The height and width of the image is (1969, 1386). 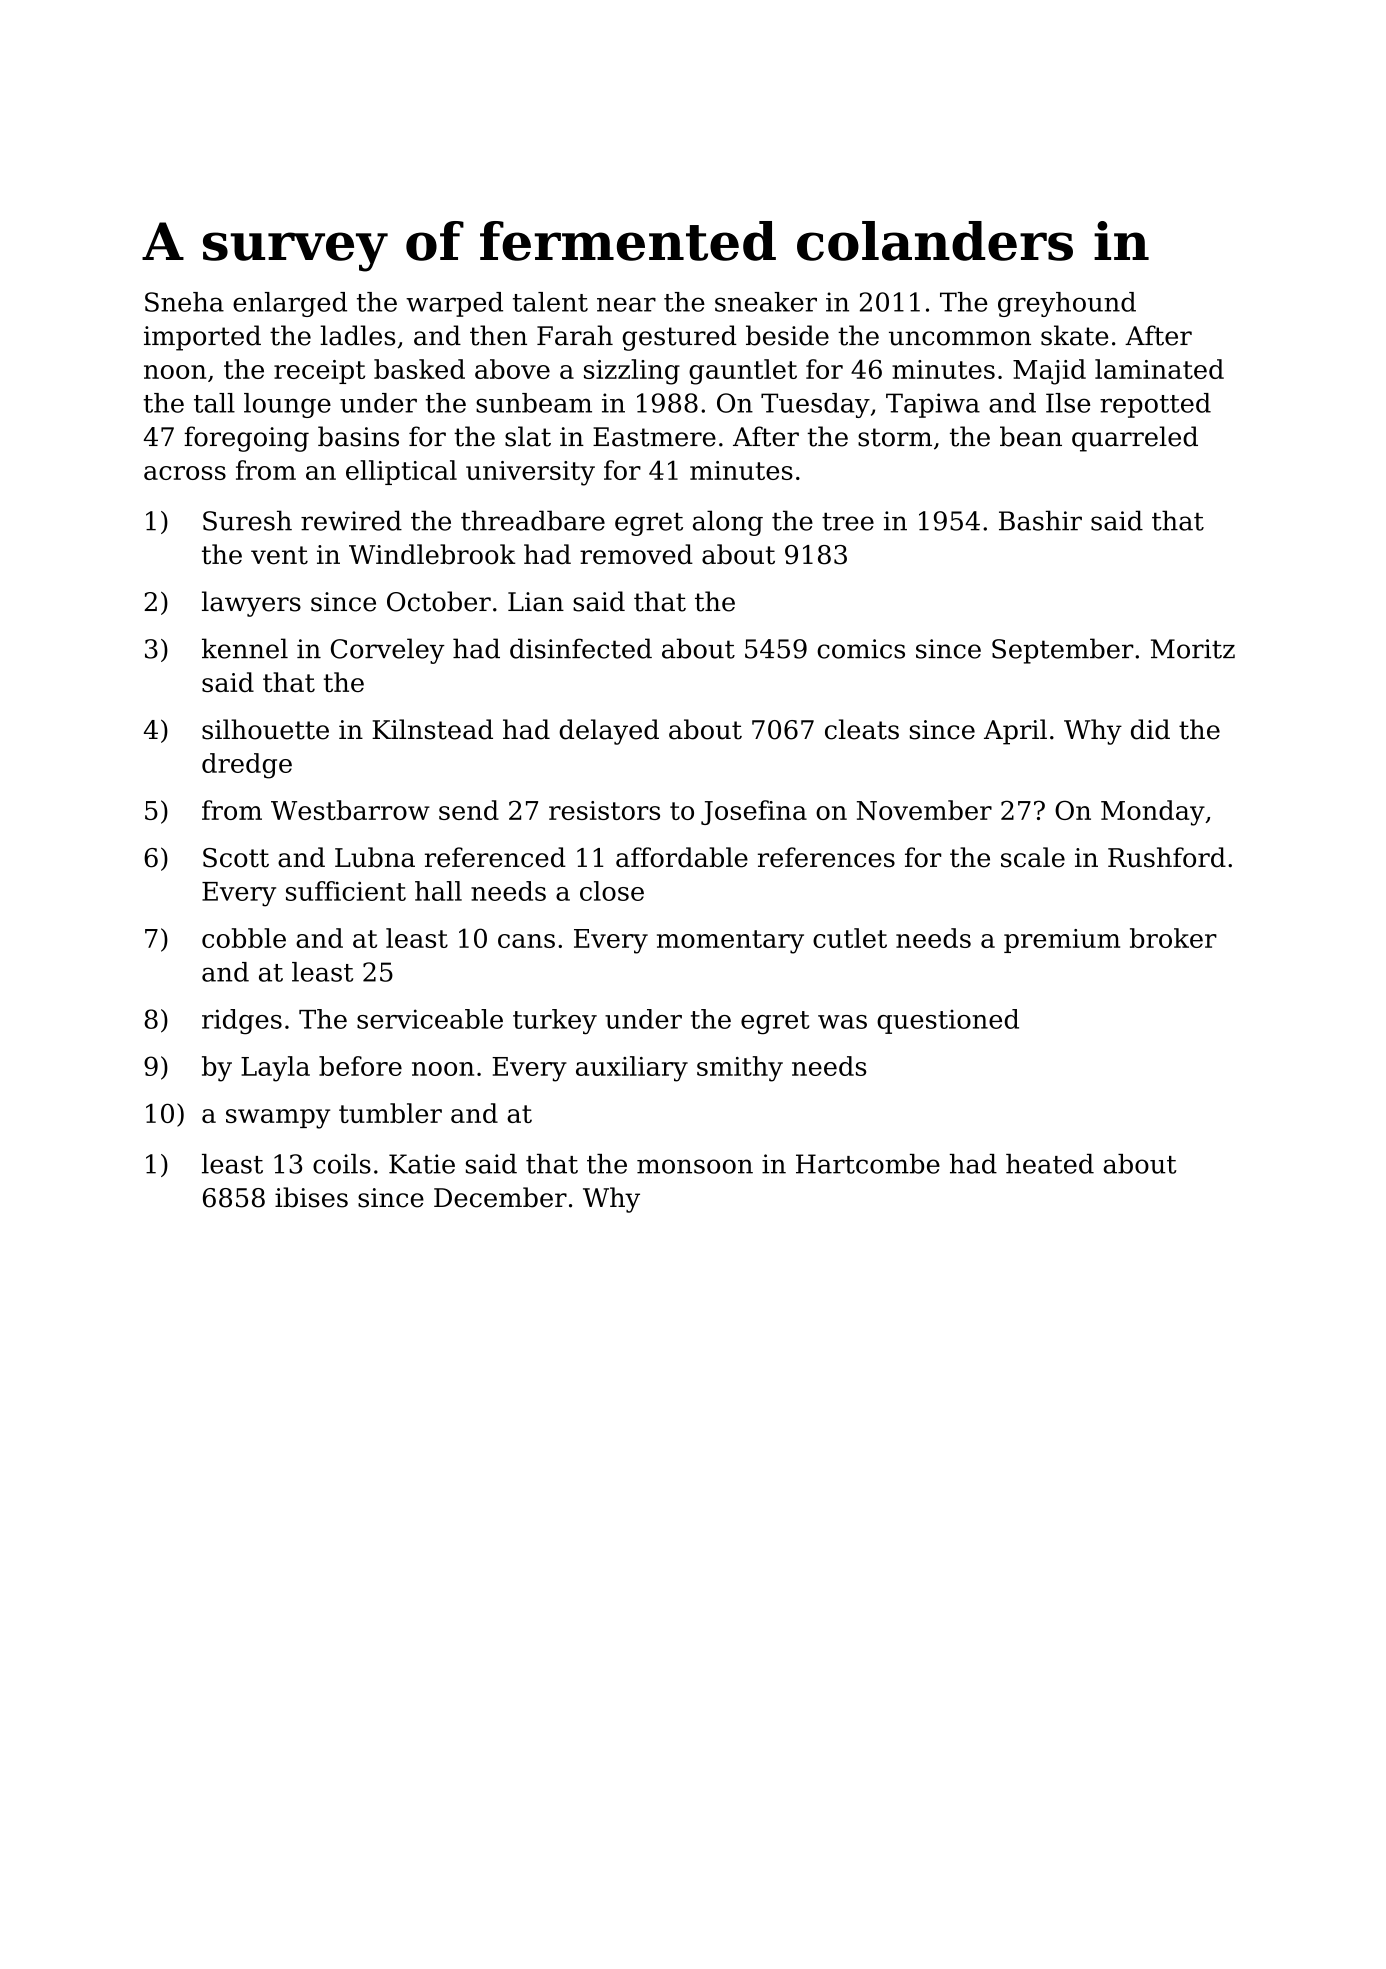 What do you see at coordinates (632, 1069) in the image?
I see `auxiliary` at bounding box center [632, 1069].
